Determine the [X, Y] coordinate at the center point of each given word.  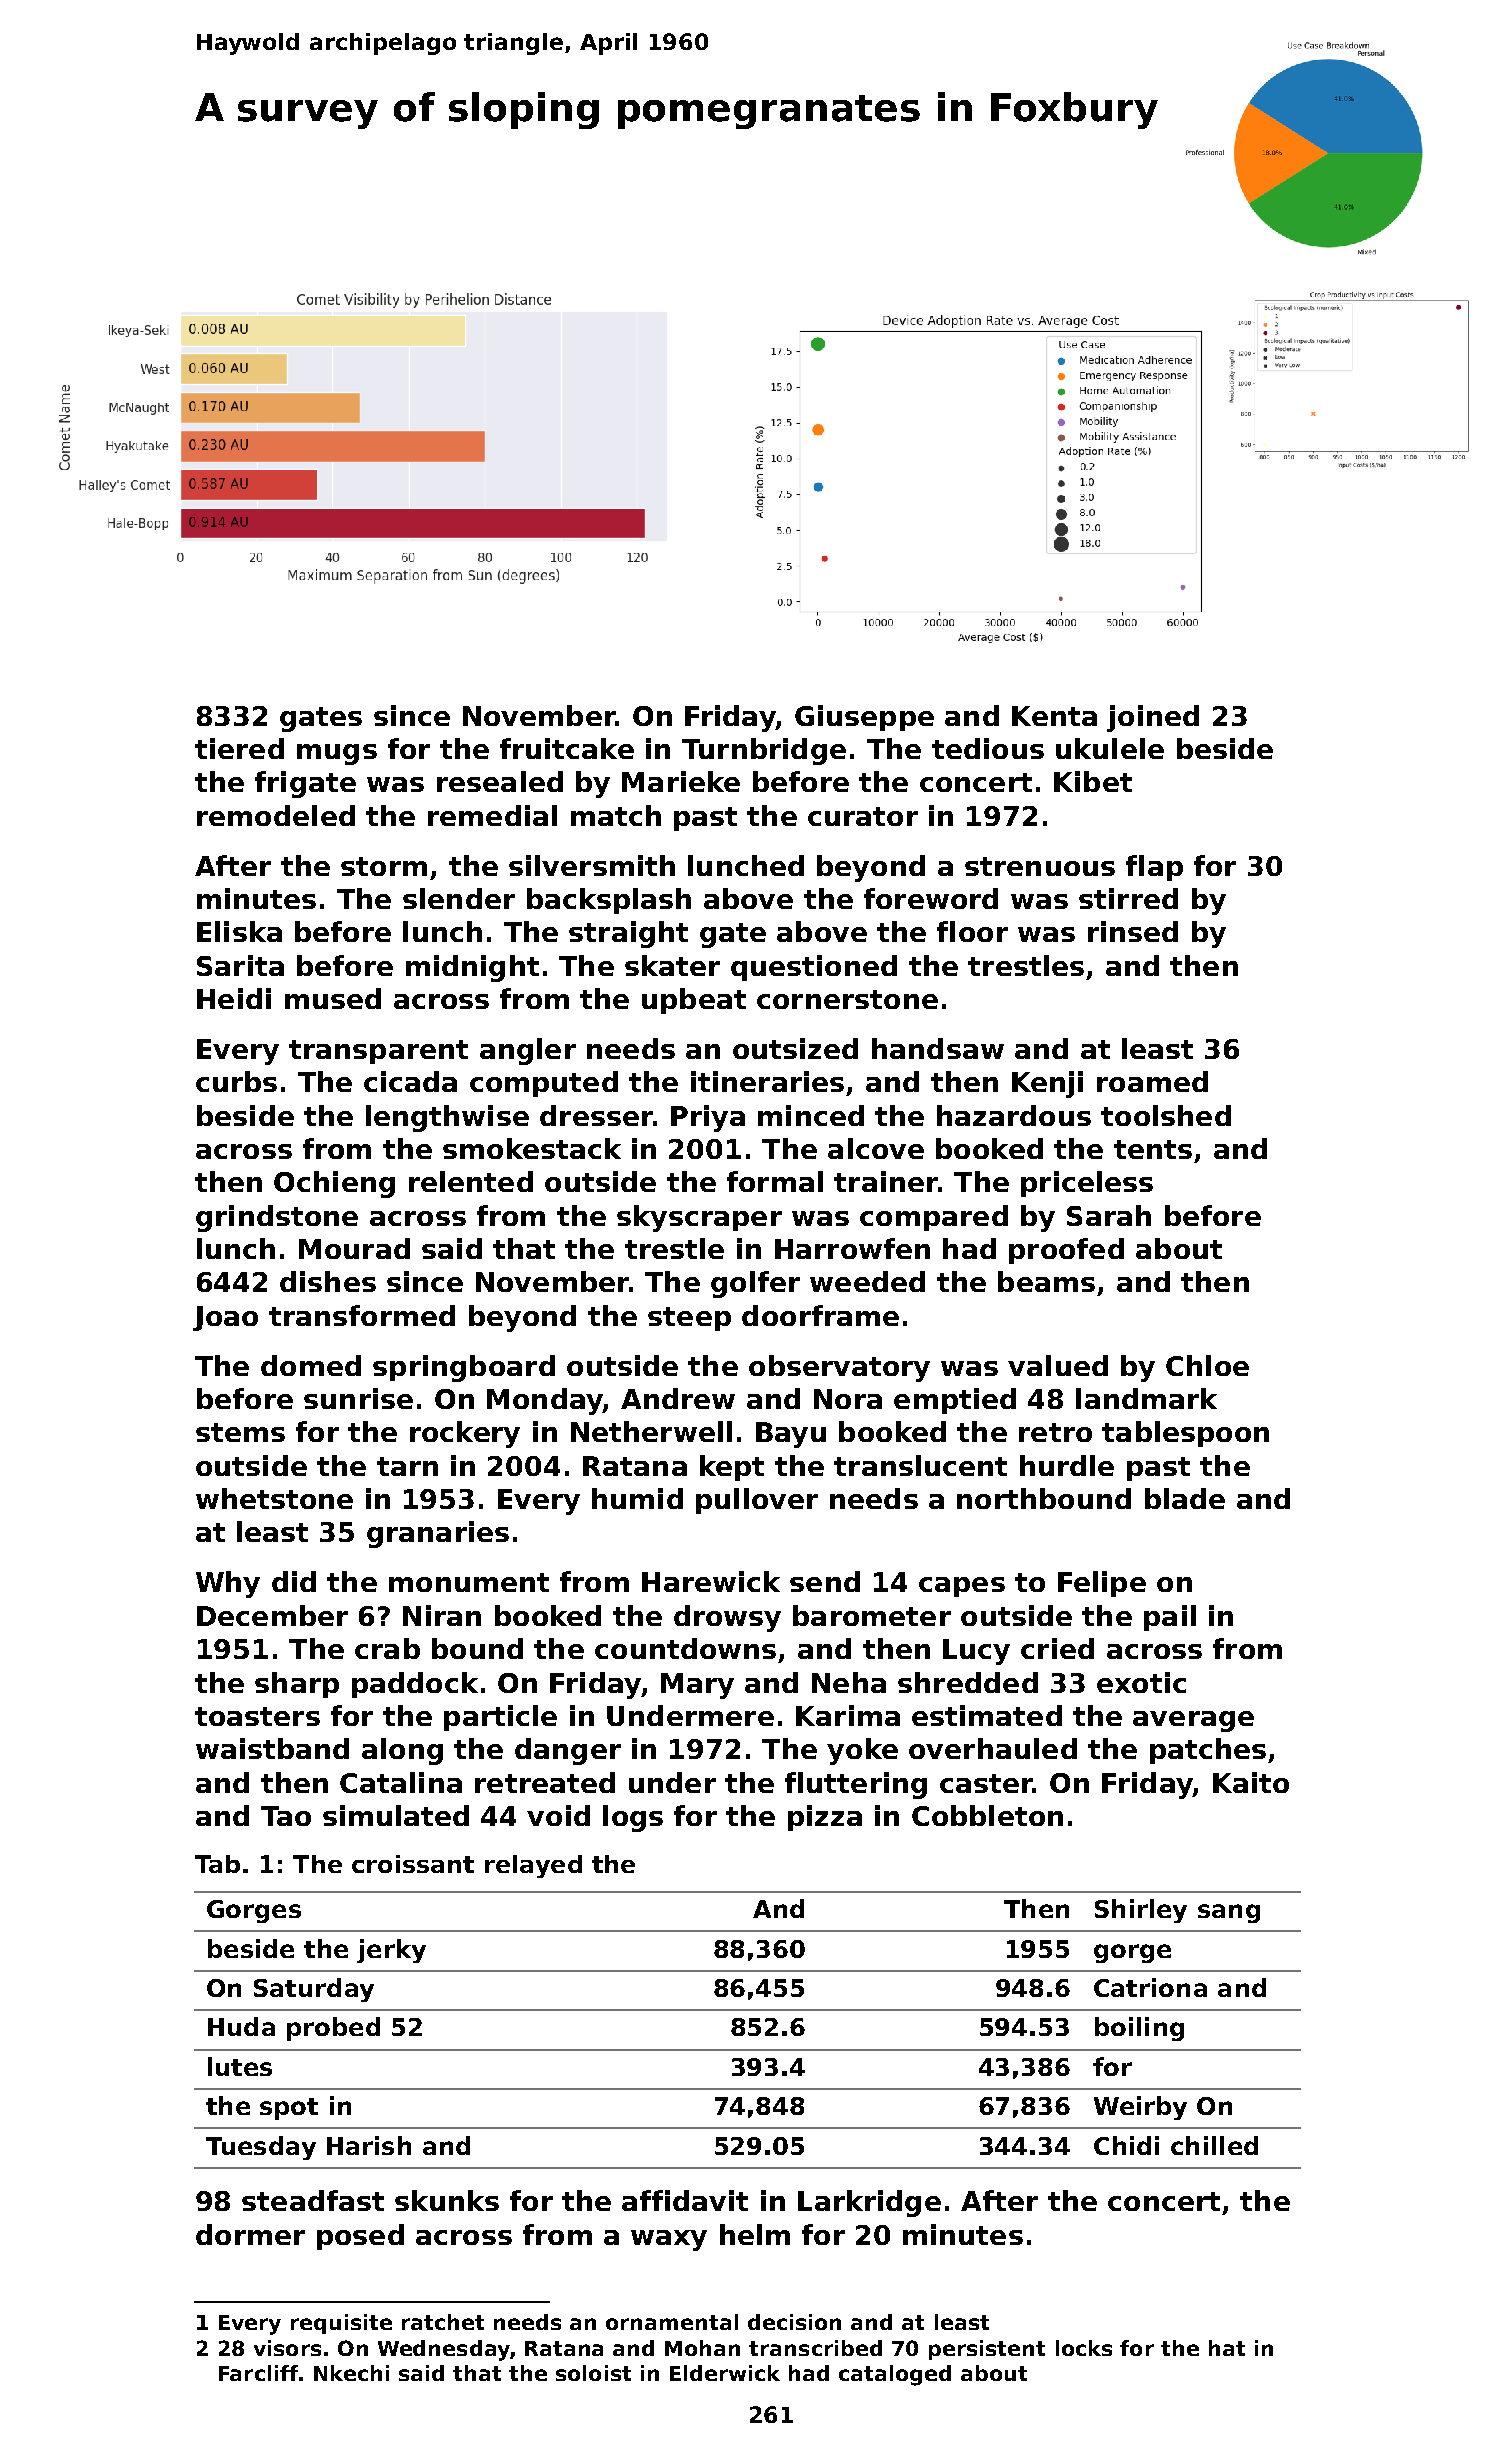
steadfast [313, 2200]
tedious [988, 748]
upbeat [694, 1001]
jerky [391, 1951]
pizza [825, 1818]
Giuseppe [864, 718]
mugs [337, 754]
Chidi [1126, 2145]
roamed [1152, 1081]
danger [568, 1751]
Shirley [1141, 1911]
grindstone [277, 1218]
